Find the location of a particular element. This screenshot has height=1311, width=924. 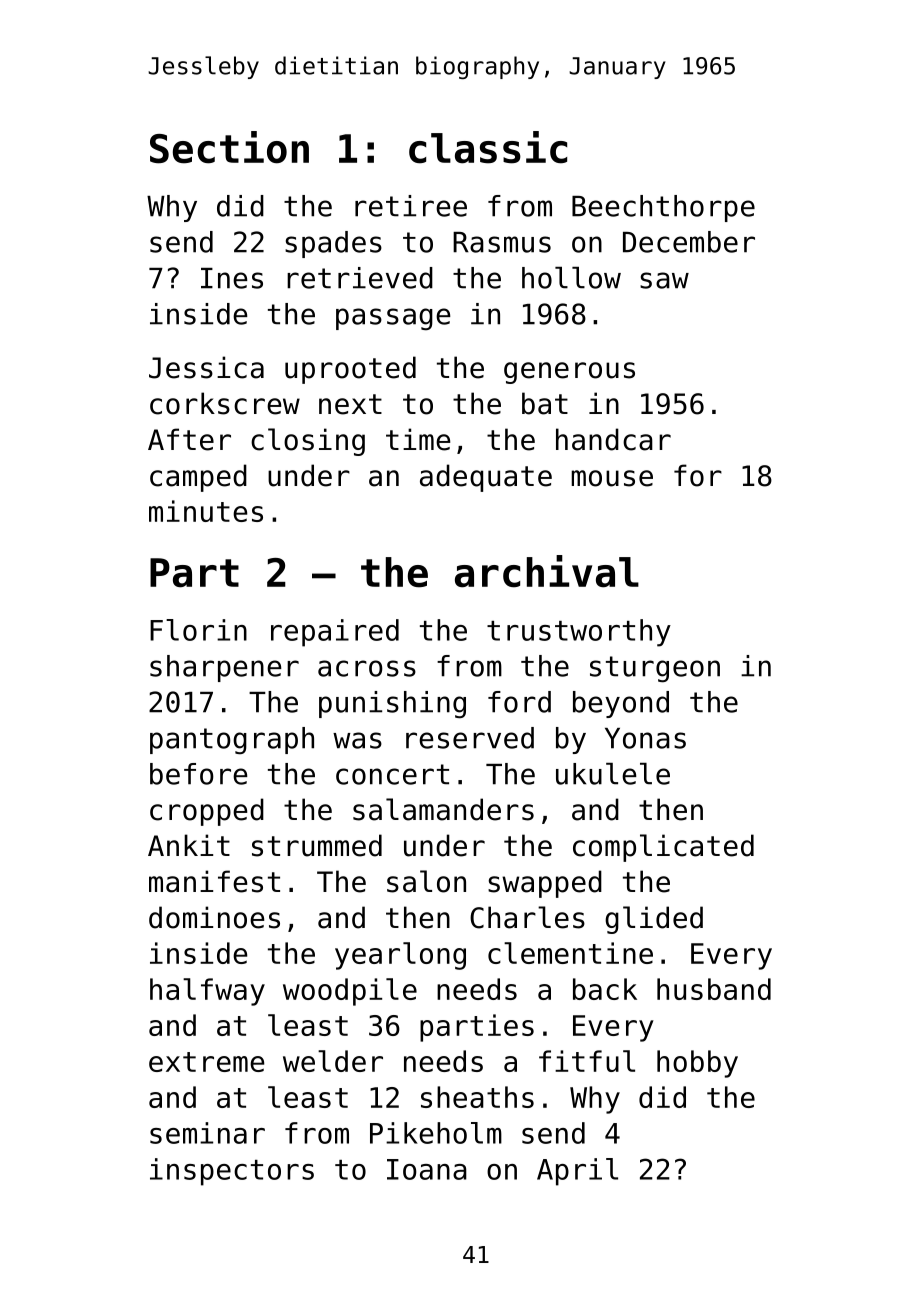

pantograph is located at coordinates (232, 741).
